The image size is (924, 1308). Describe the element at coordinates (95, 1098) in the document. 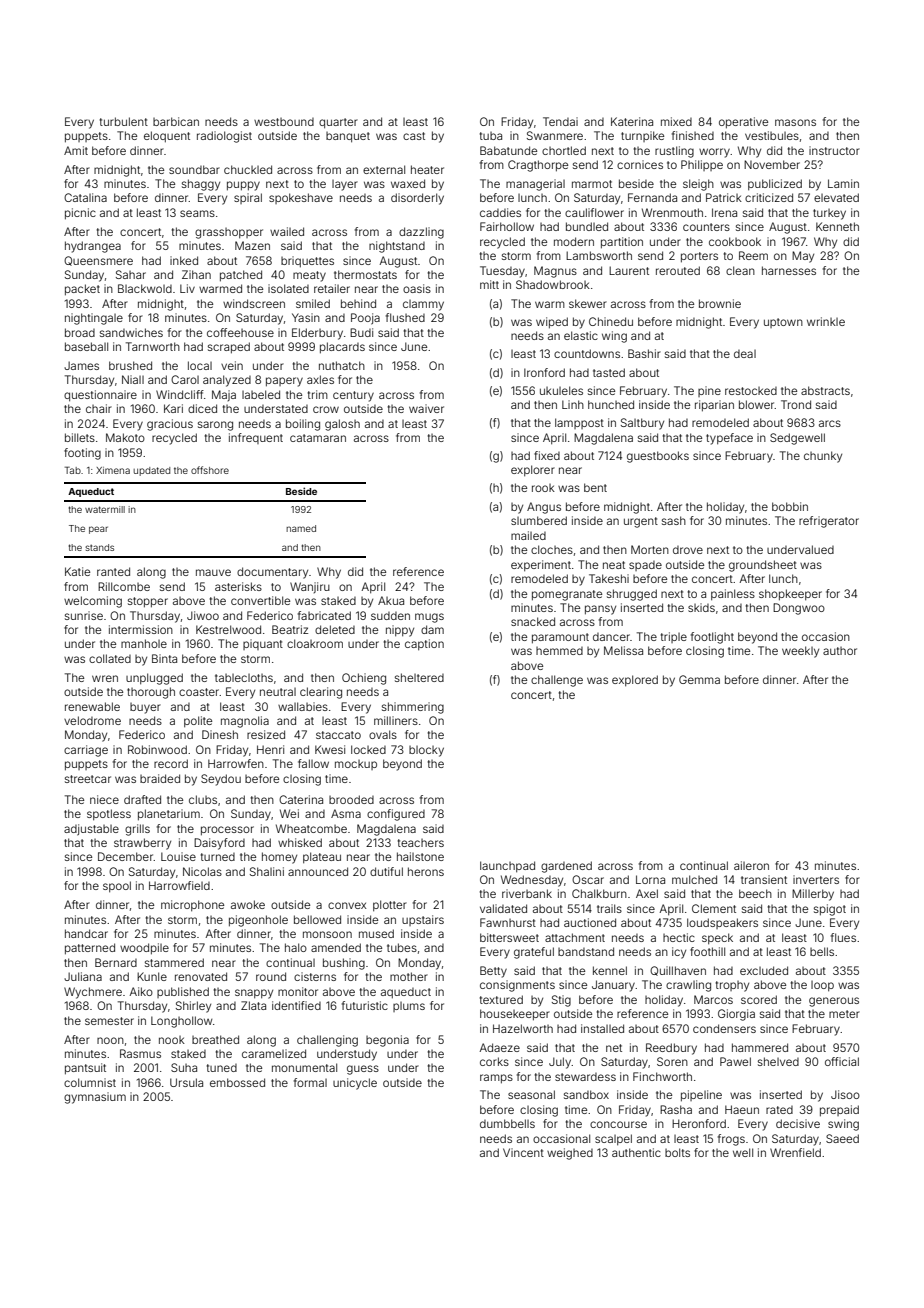

I see `gymnasium` at that location.
